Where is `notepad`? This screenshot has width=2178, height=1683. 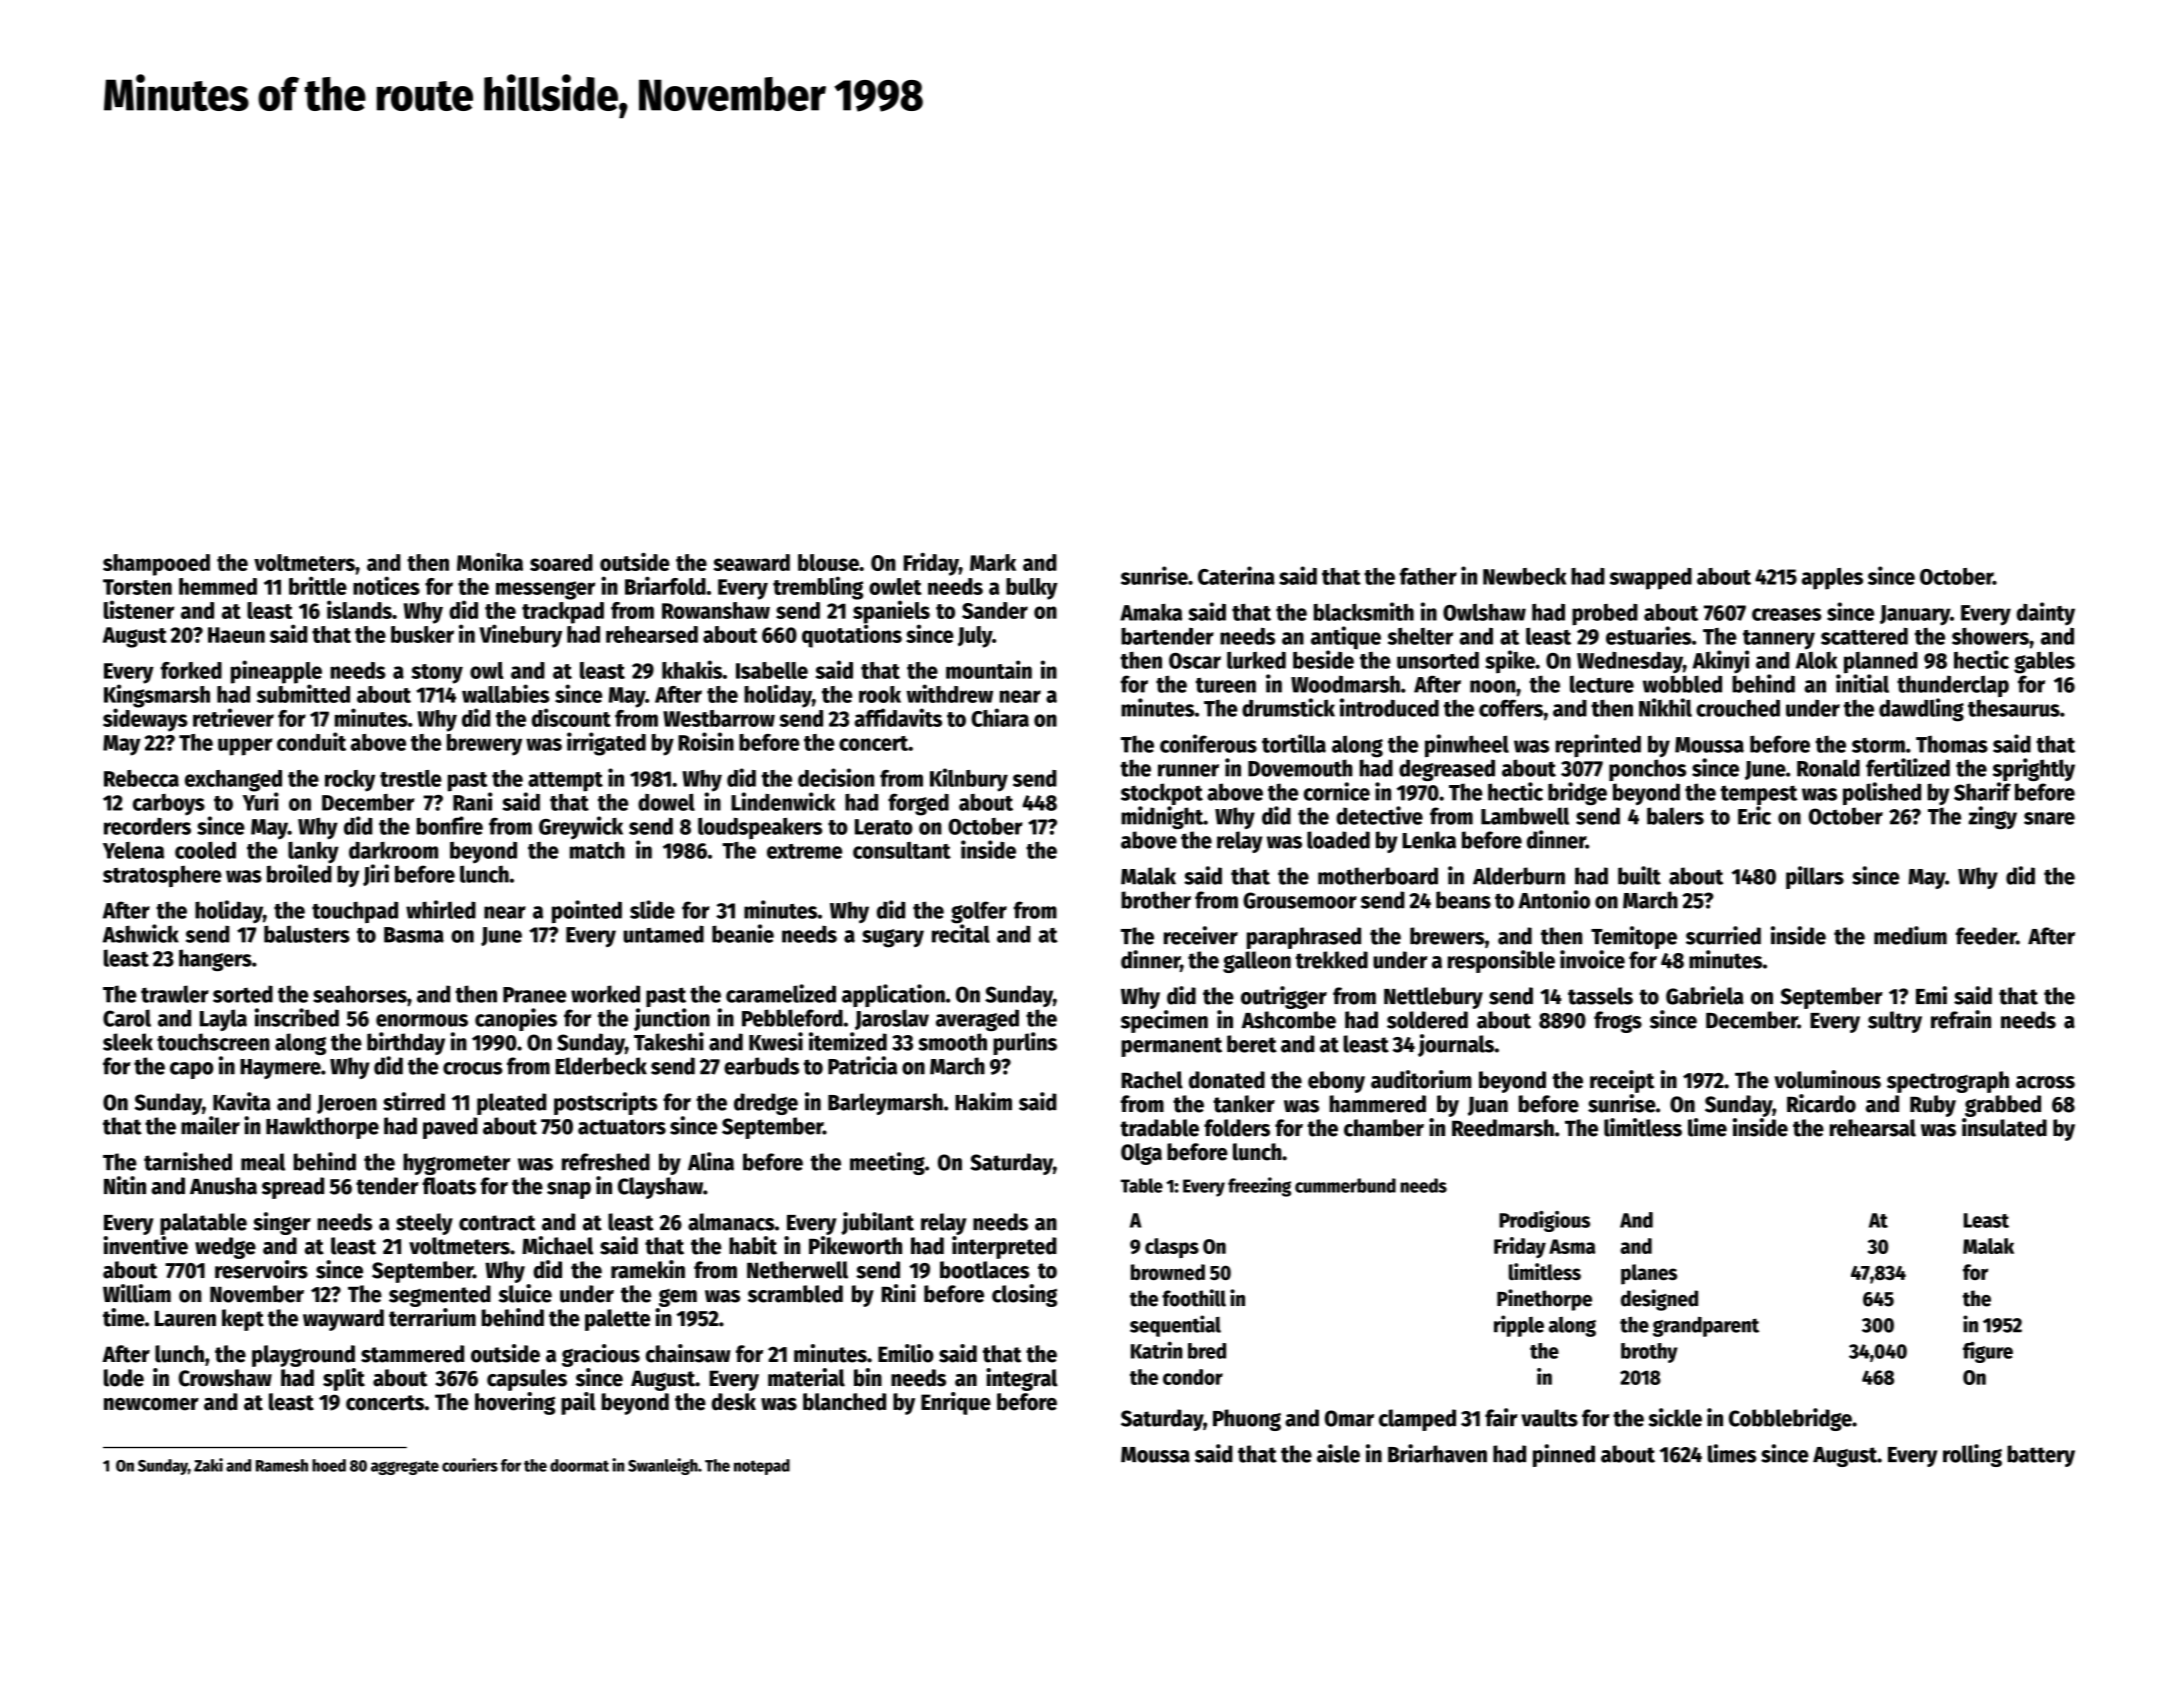
notepad is located at coordinates (762, 1467).
